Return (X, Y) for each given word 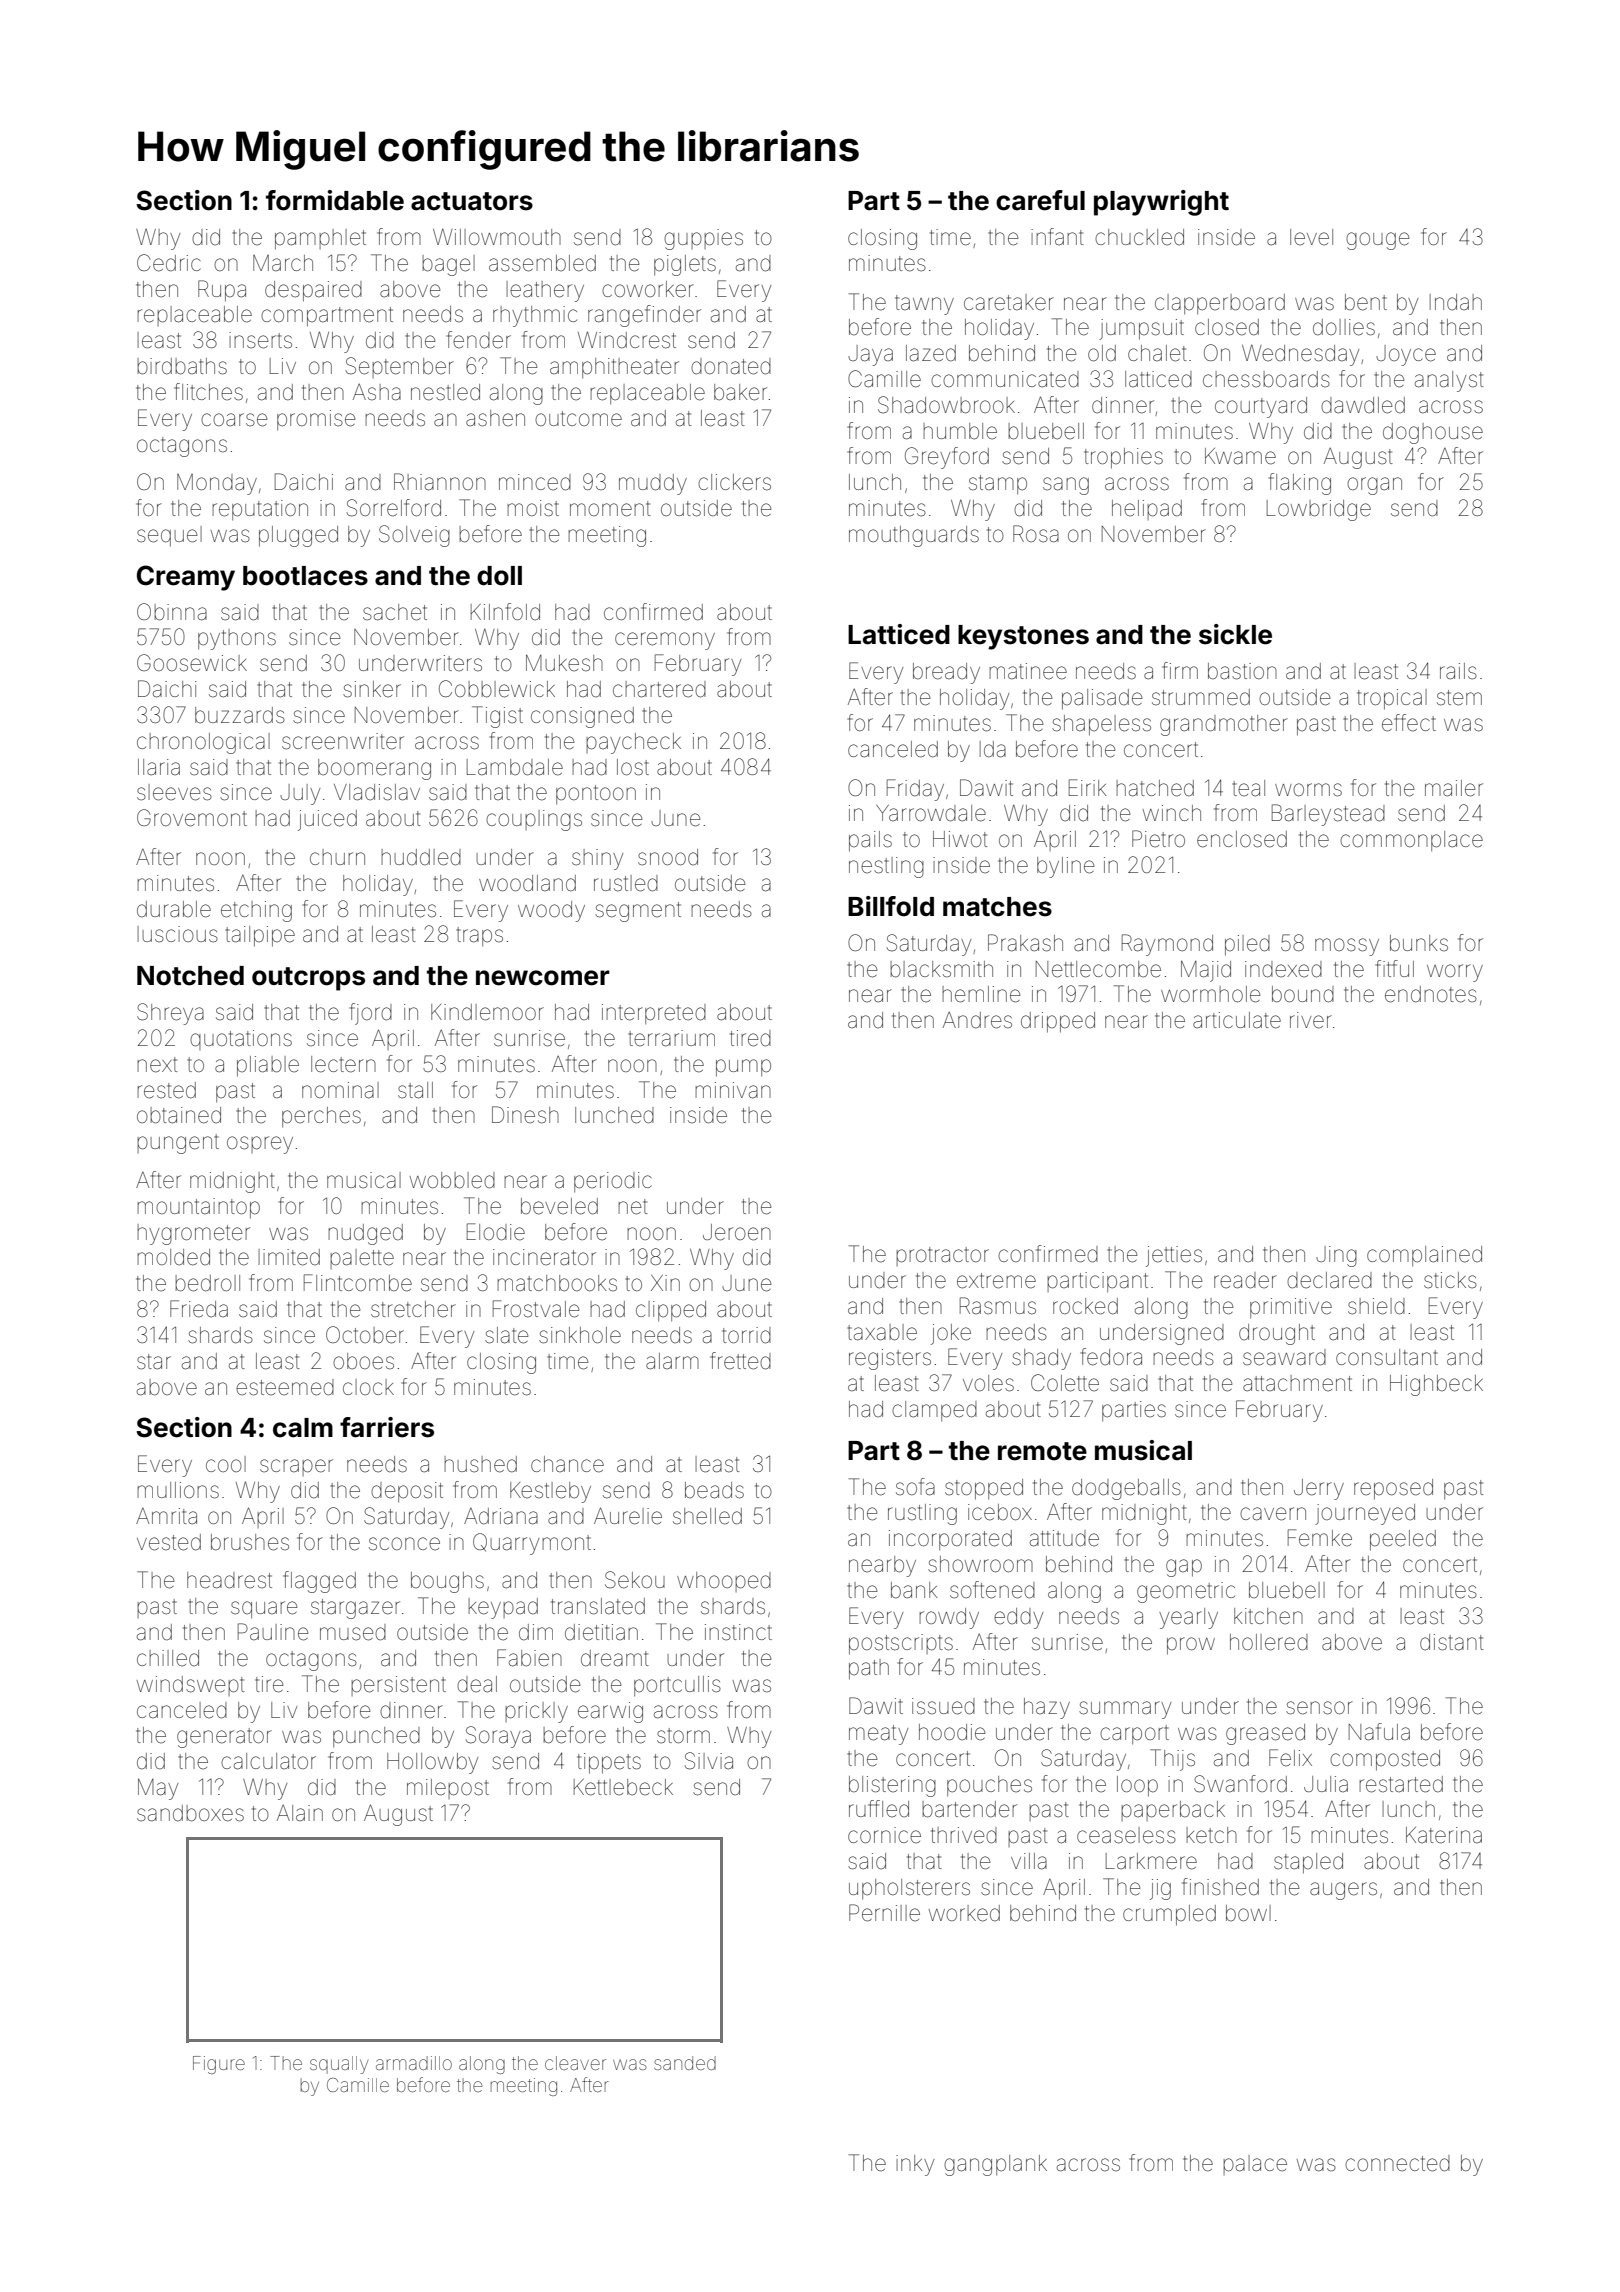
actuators (472, 201)
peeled (1403, 1540)
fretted (740, 1361)
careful (1040, 200)
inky (915, 2165)
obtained (179, 1115)
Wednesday (1300, 355)
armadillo (414, 2063)
